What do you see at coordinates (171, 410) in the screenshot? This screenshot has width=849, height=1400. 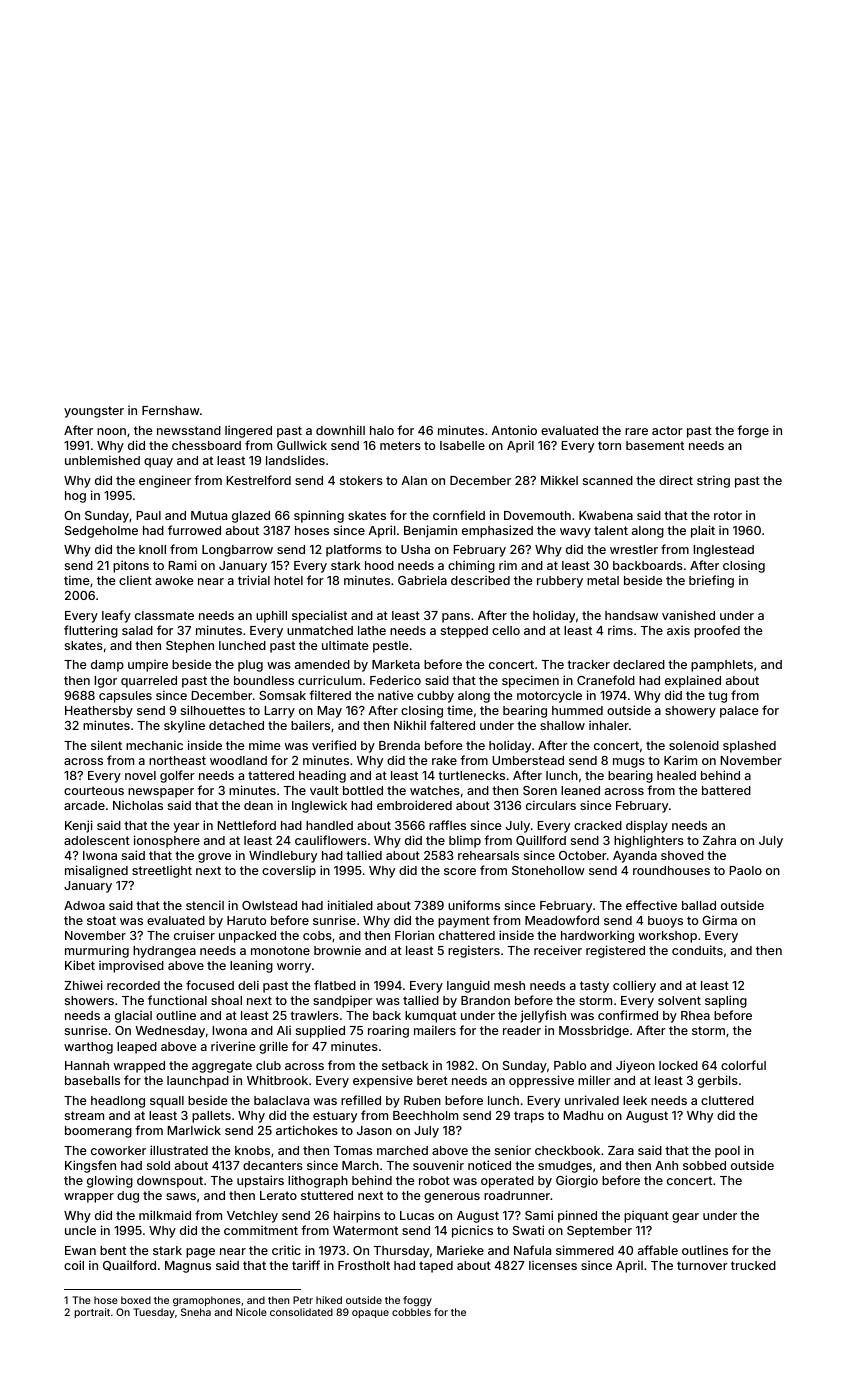 I see `Fernshaw` at bounding box center [171, 410].
